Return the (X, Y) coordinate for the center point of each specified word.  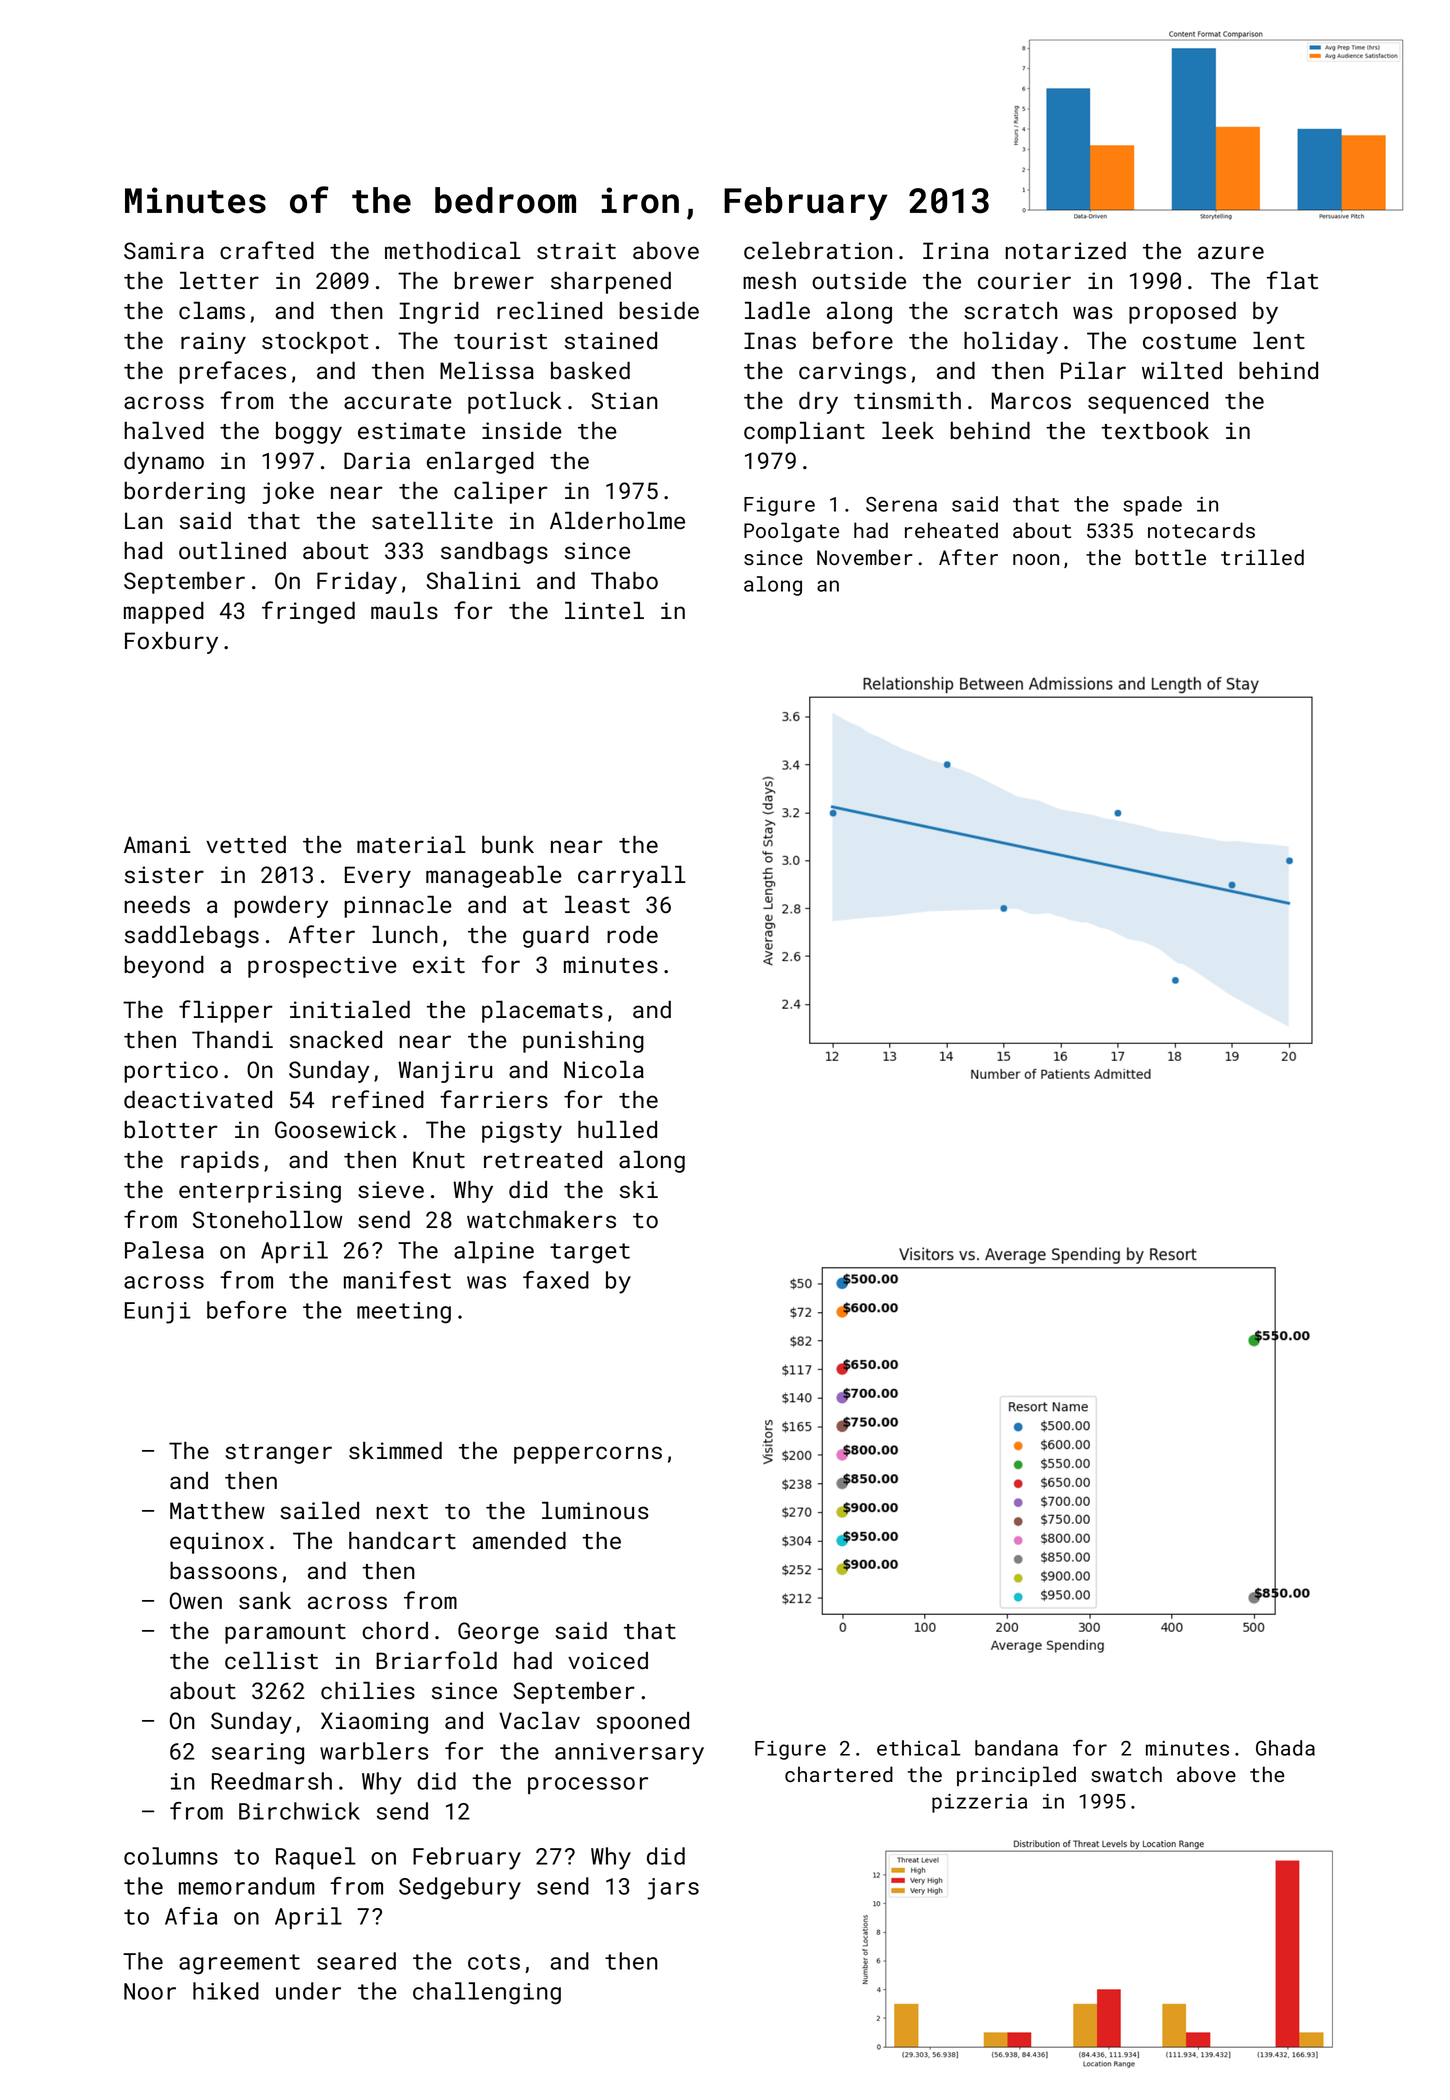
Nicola (604, 1070)
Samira (164, 251)
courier (1024, 281)
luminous (595, 1511)
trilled (1262, 557)
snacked (336, 1039)
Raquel (316, 1858)
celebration (818, 250)
